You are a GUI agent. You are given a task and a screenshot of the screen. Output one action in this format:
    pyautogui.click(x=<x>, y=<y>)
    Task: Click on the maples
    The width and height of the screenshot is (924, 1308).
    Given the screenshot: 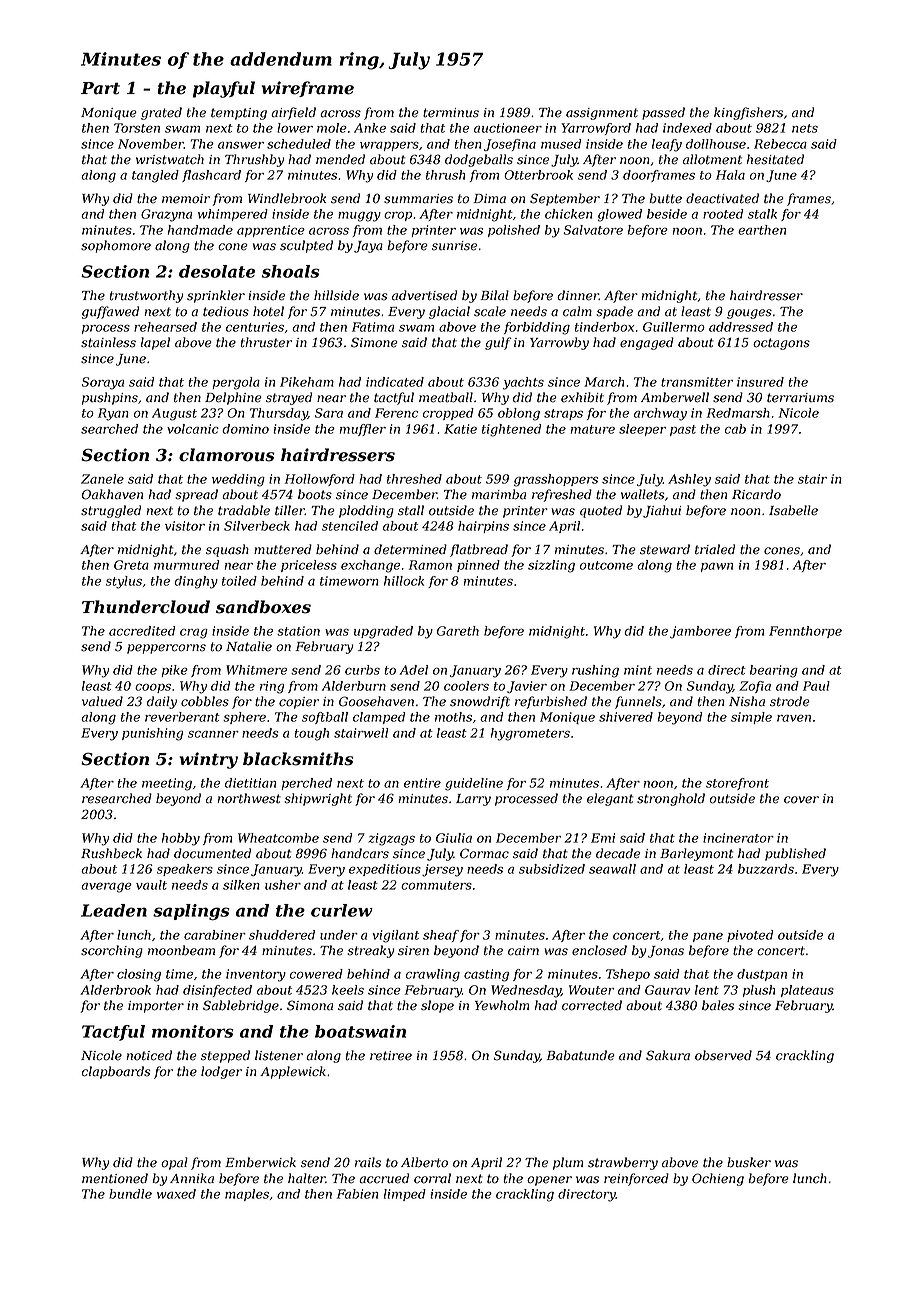 What is the action you would take?
    pyautogui.click(x=247, y=1195)
